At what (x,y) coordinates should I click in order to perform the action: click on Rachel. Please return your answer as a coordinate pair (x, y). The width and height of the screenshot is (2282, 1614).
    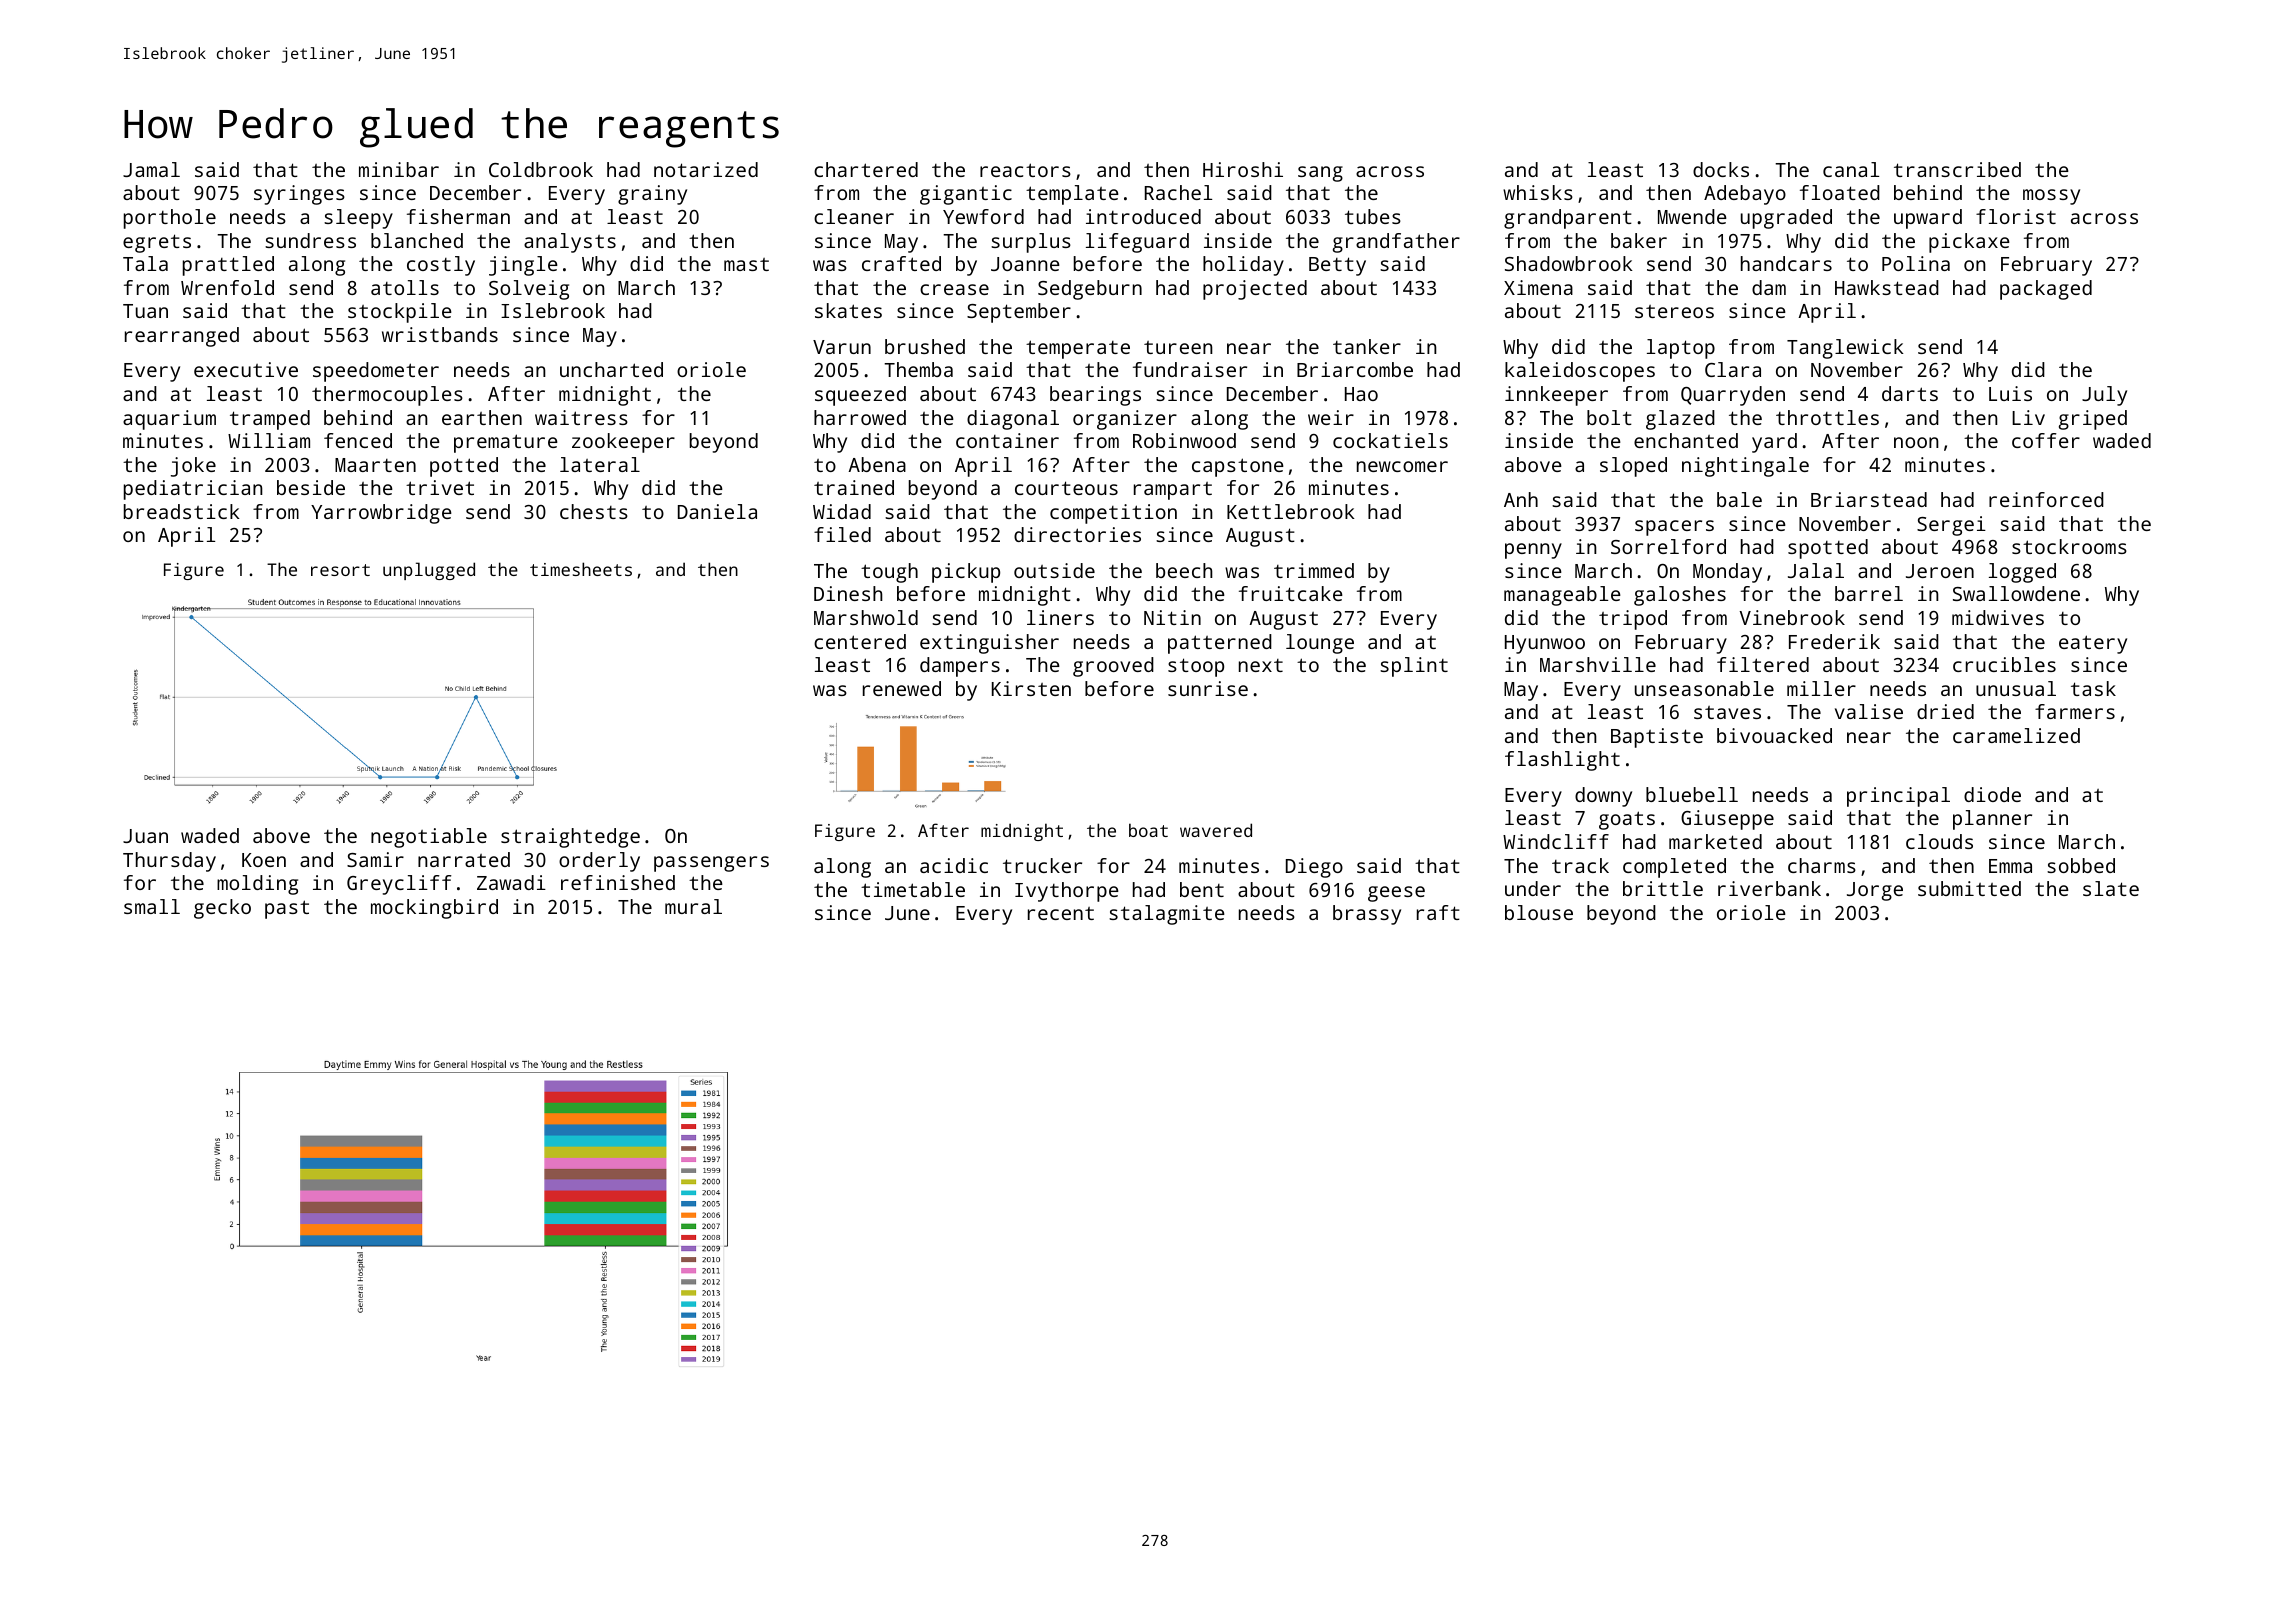
    Looking at the image, I should click on (1178, 192).
